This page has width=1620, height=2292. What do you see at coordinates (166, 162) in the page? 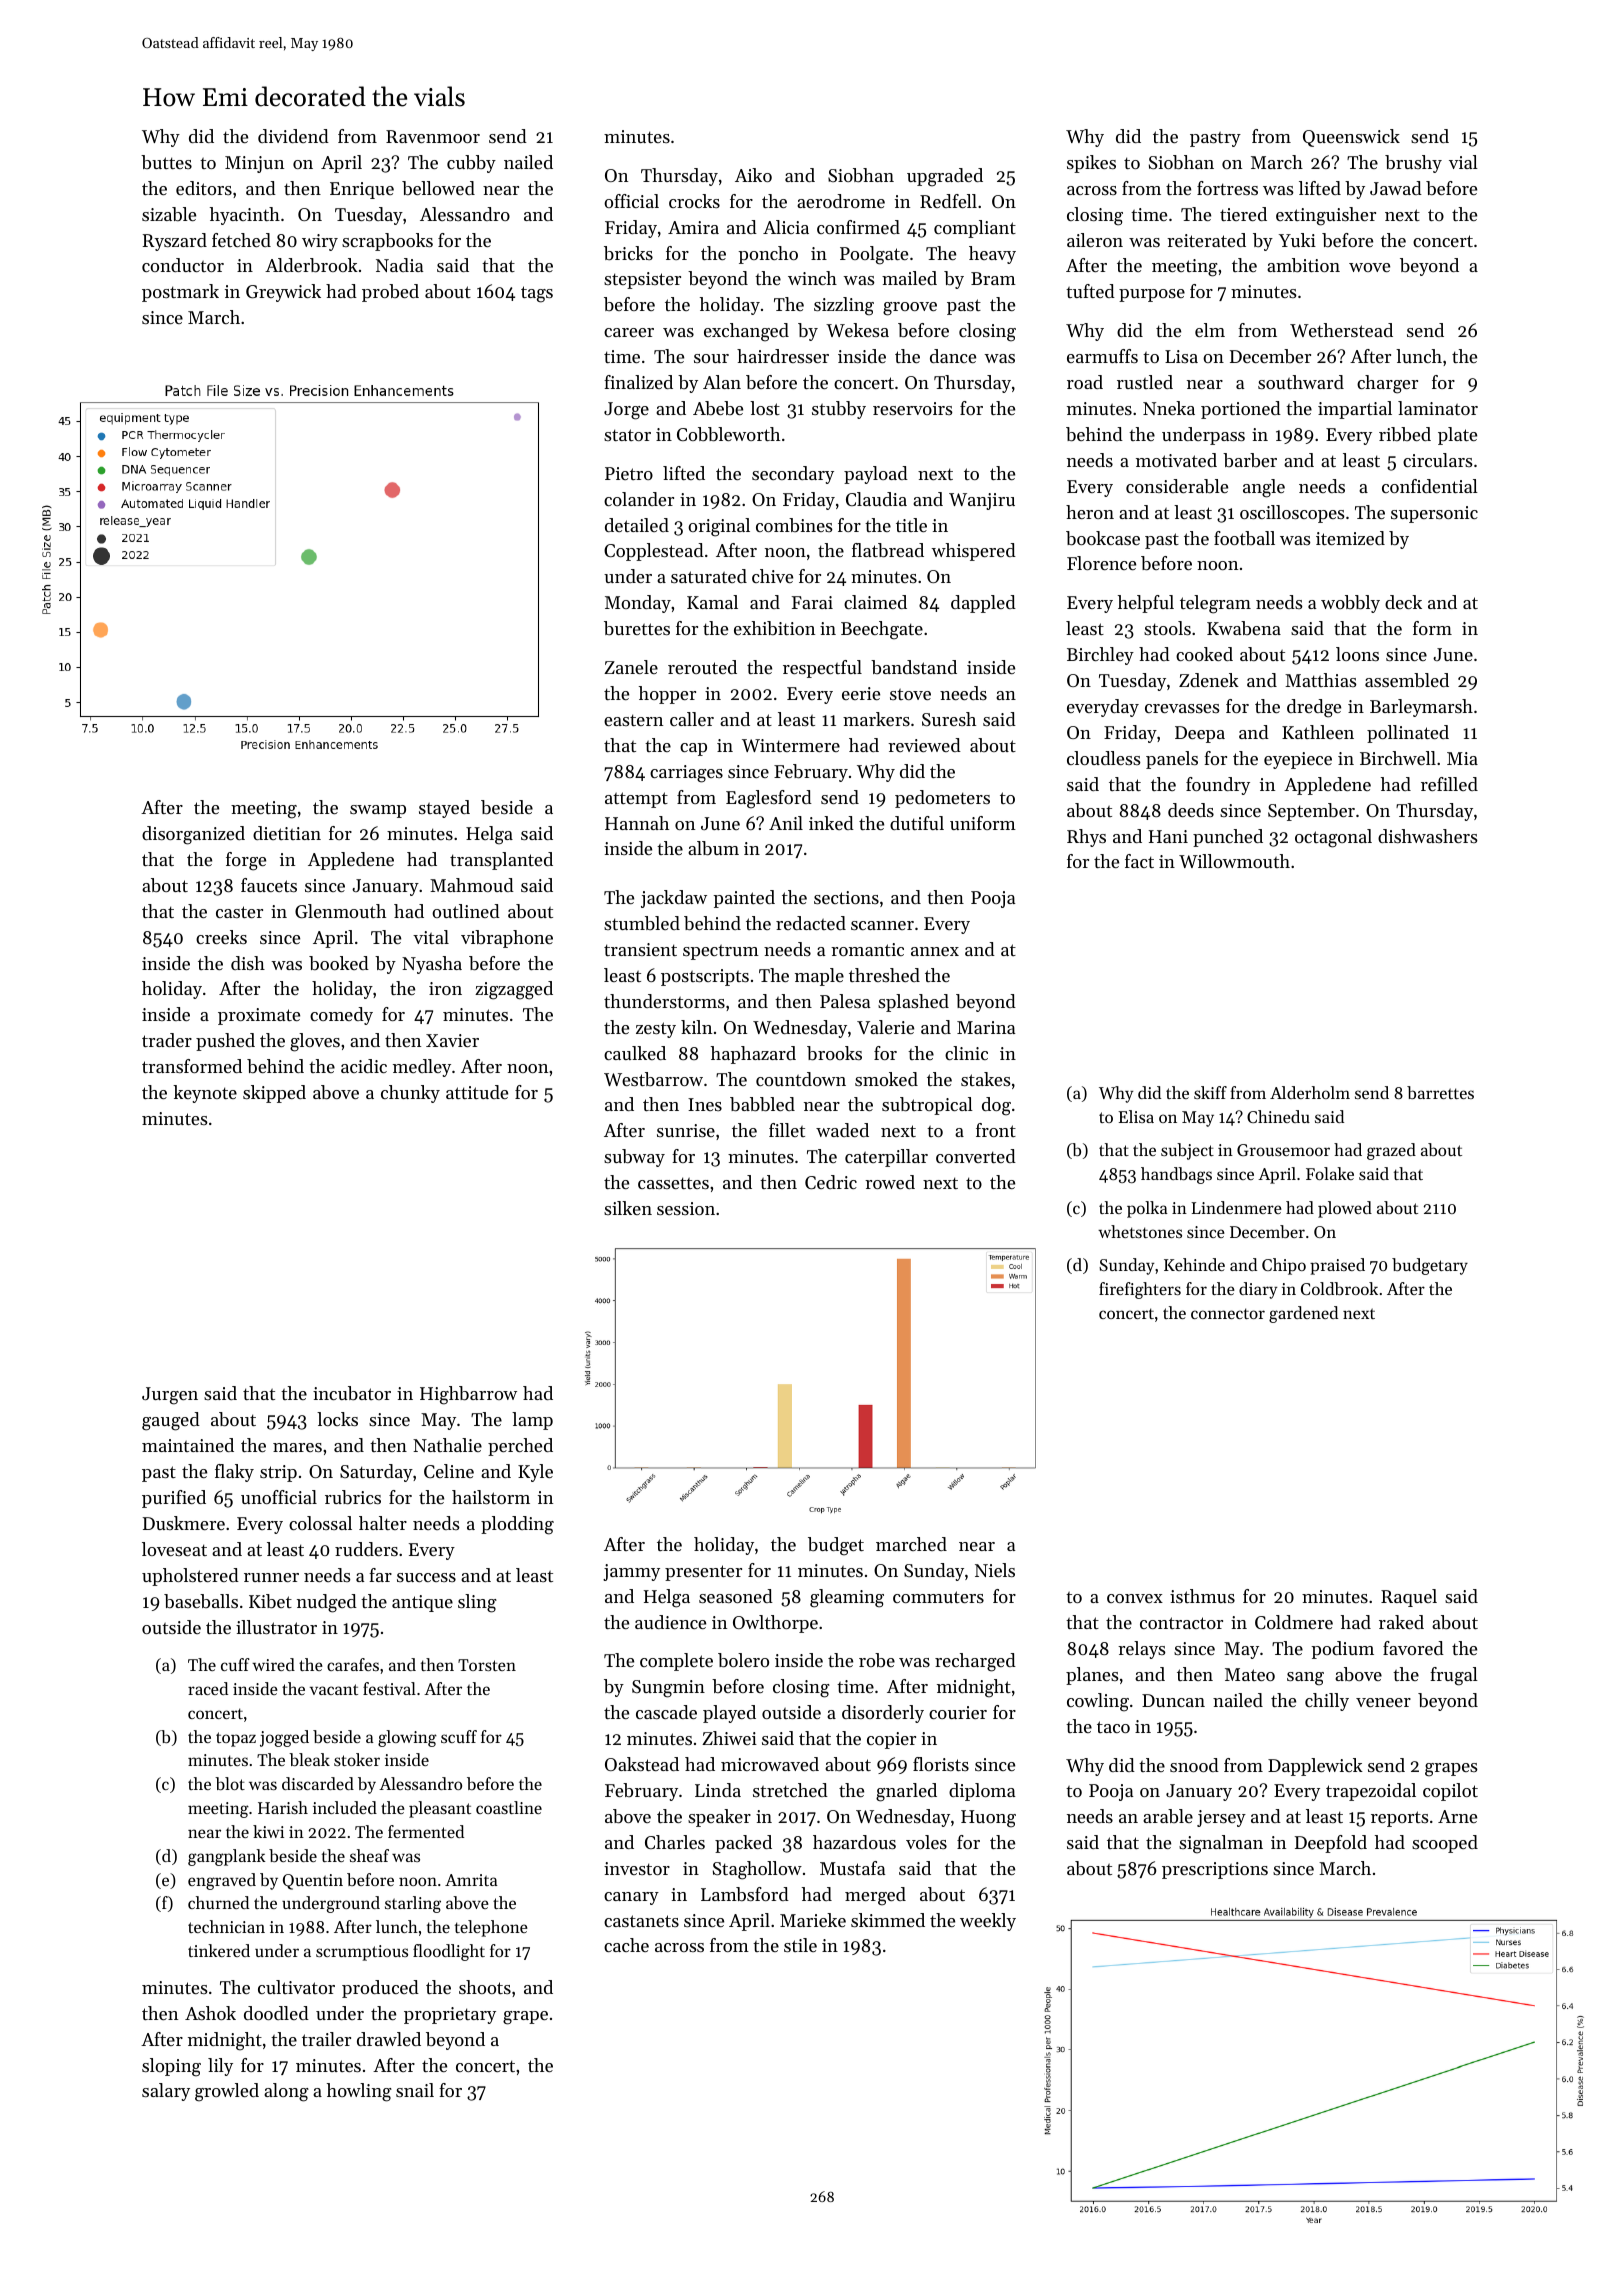
I see `buttes` at bounding box center [166, 162].
